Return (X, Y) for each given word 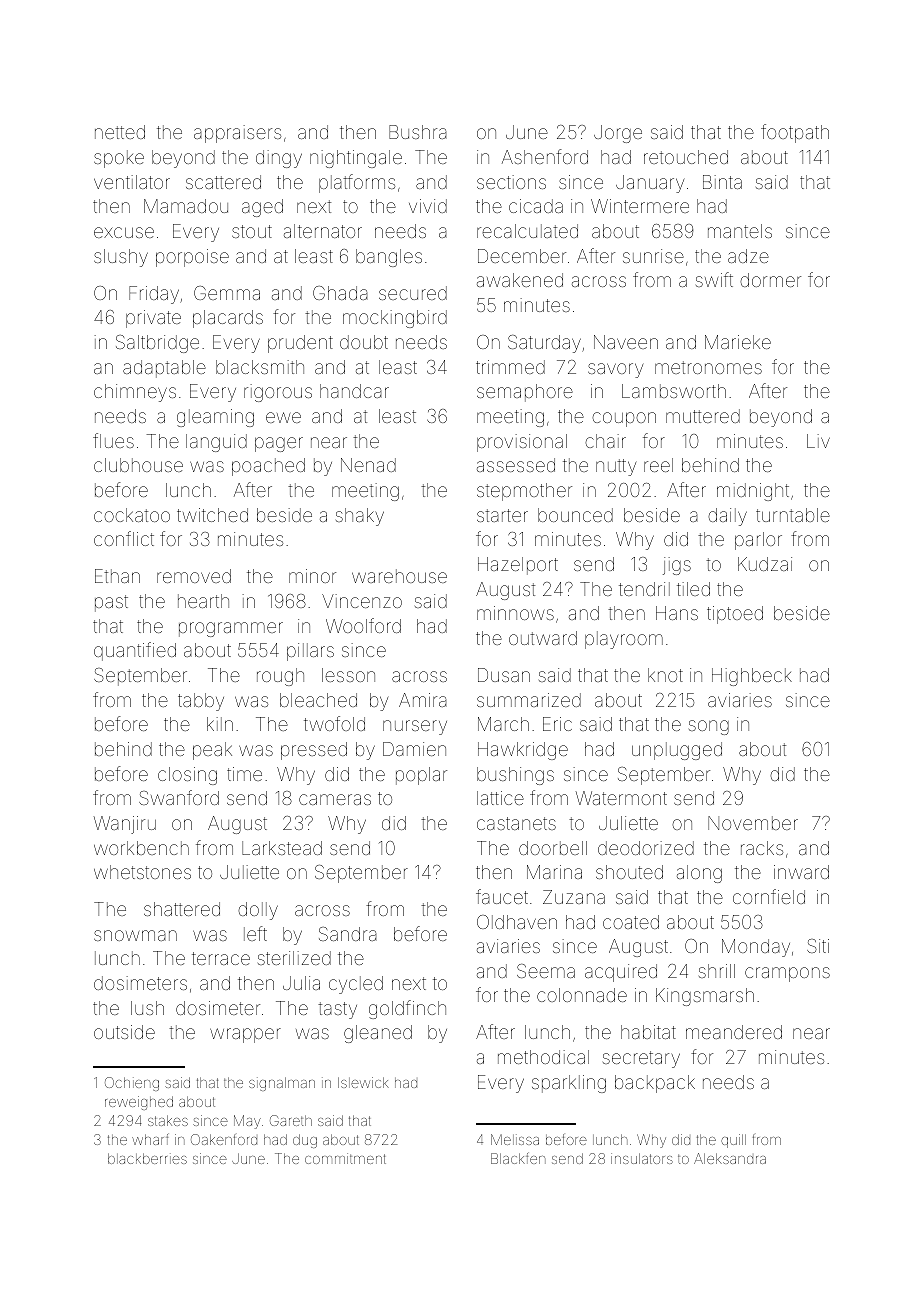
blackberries (147, 1158)
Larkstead (282, 848)
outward (543, 638)
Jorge (618, 134)
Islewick (363, 1082)
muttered (703, 416)
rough (280, 677)
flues (113, 440)
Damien (414, 749)
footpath (795, 133)
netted (120, 132)
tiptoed (735, 615)
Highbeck (752, 677)
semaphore (525, 393)
